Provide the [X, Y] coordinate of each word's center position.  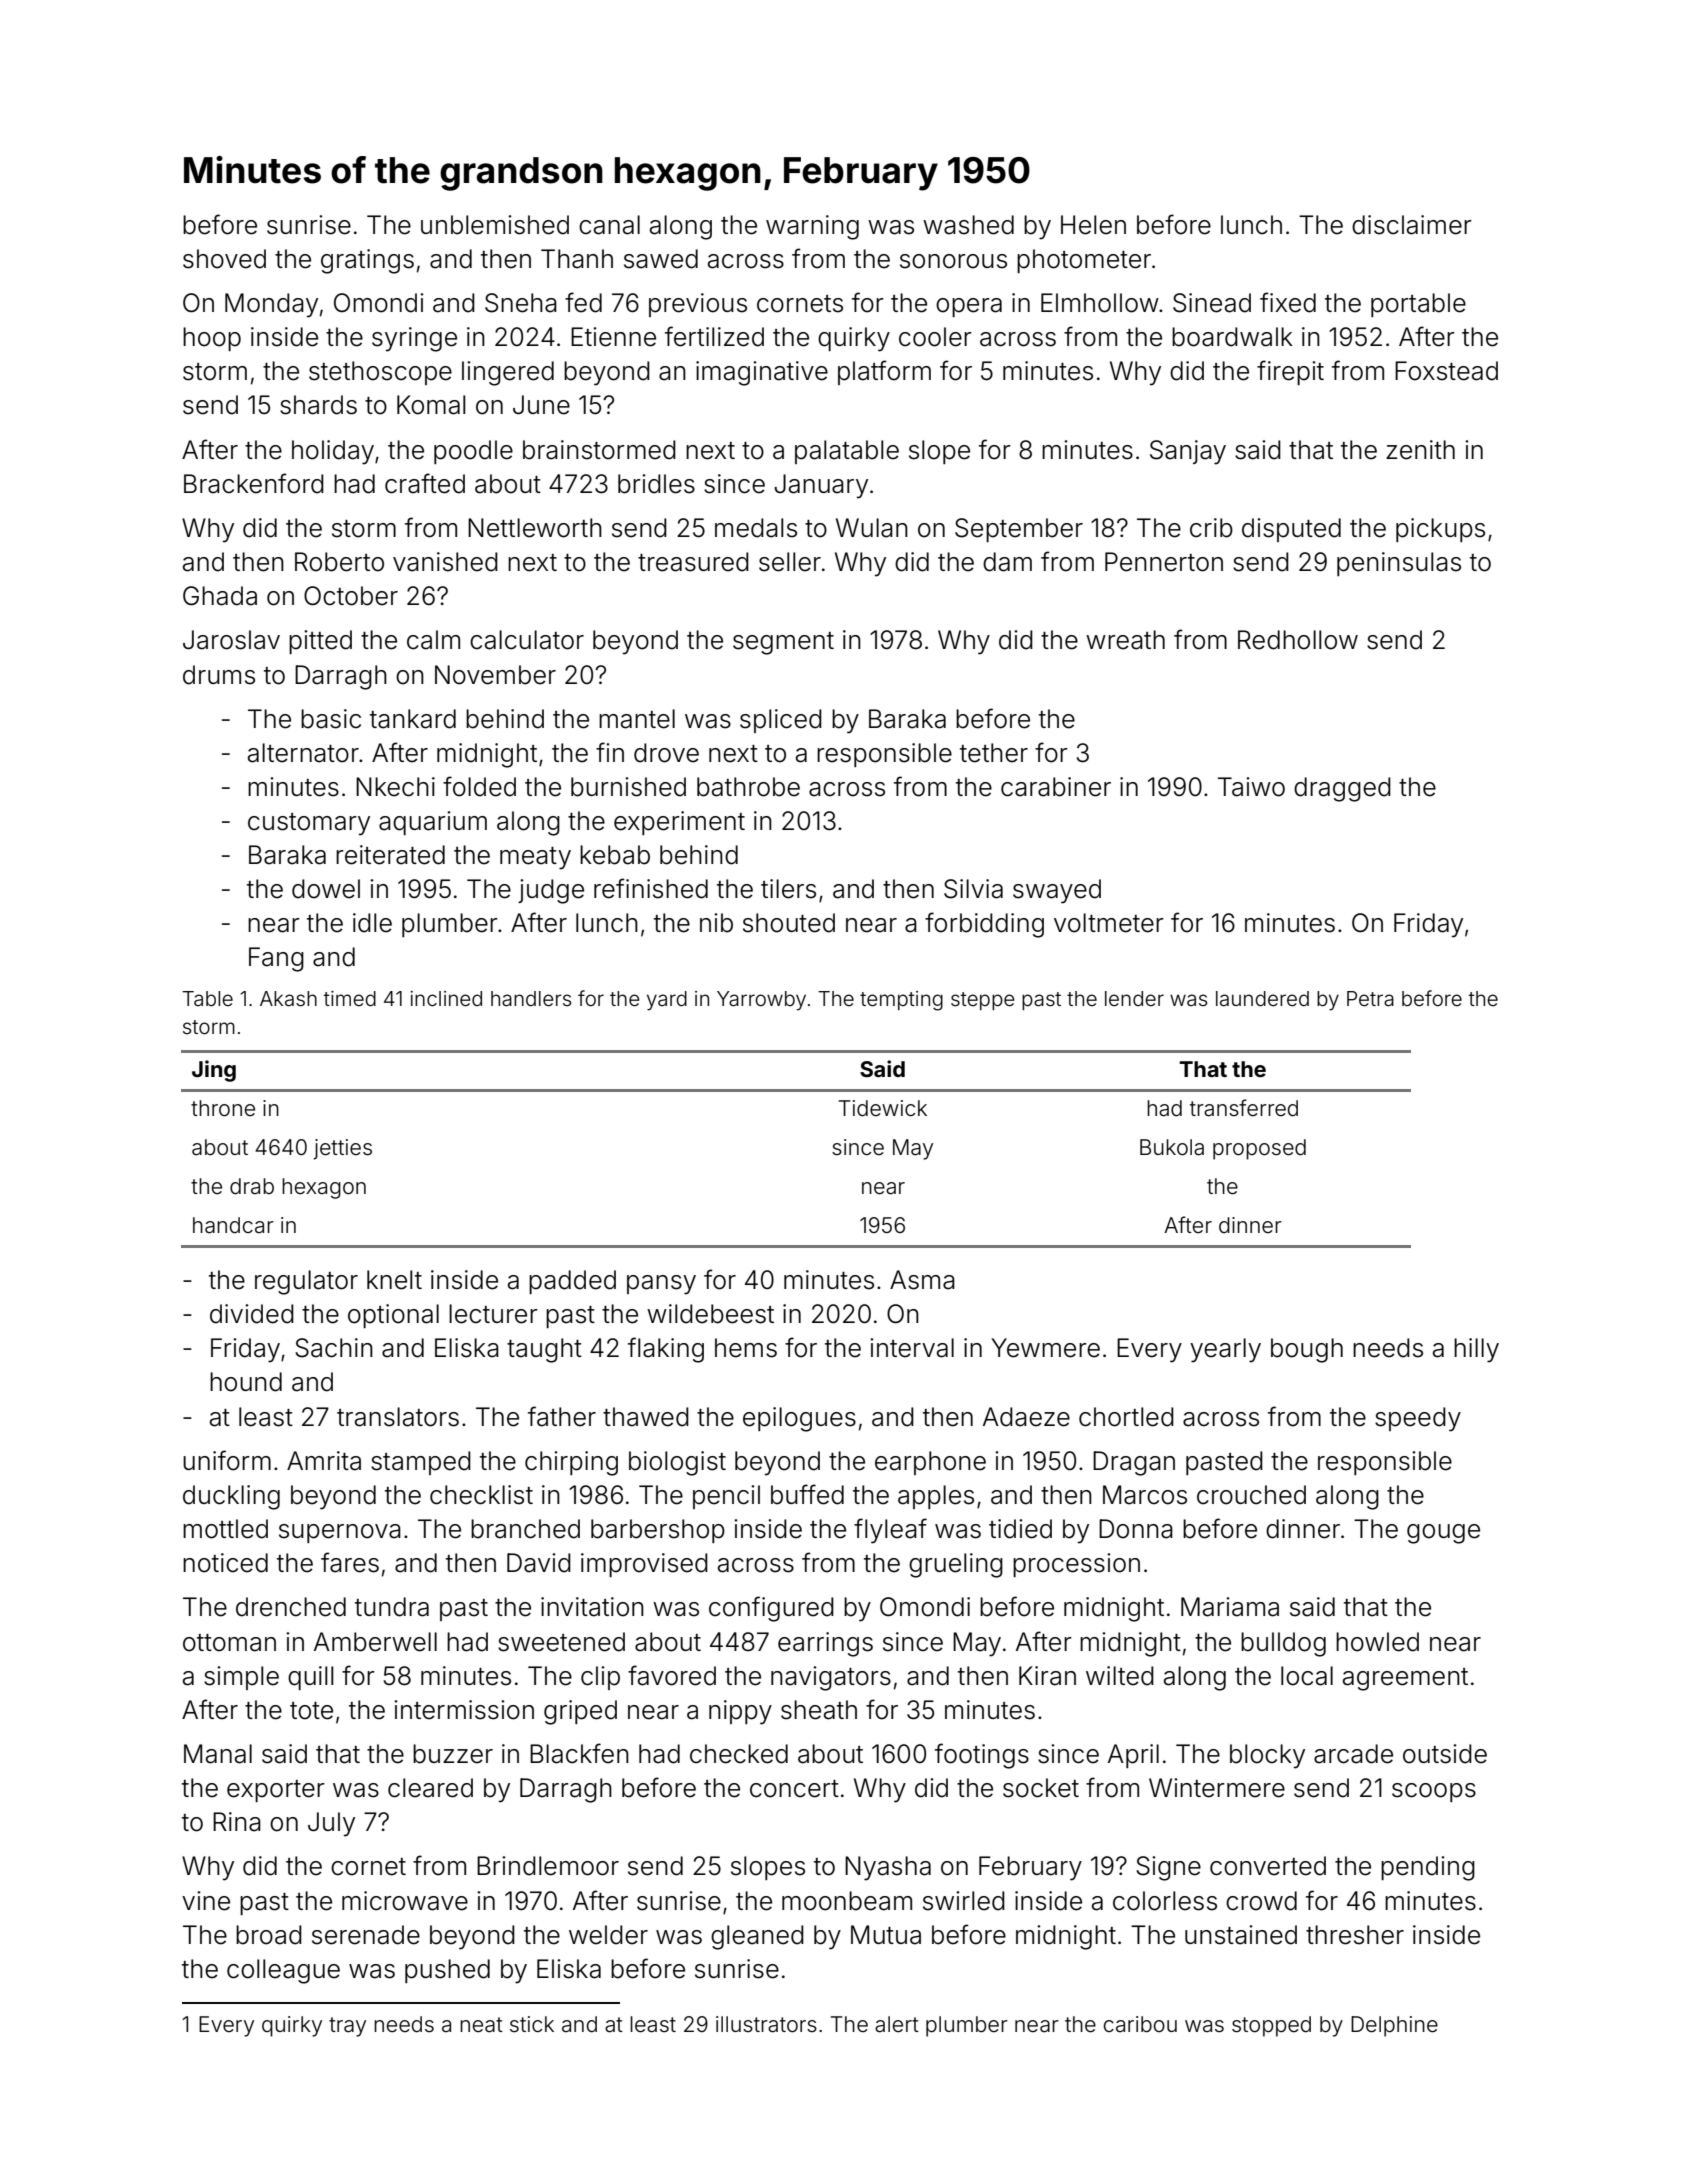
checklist [481, 1495]
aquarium [433, 823]
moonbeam [847, 1901]
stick [532, 2024]
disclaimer [1412, 225]
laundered [1262, 998]
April [1133, 1756]
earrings [825, 1644]
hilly [1476, 1350]
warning [812, 227]
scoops [1434, 1792]
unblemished [495, 225]
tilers [788, 889]
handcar [233, 1225]
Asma [922, 1280]
